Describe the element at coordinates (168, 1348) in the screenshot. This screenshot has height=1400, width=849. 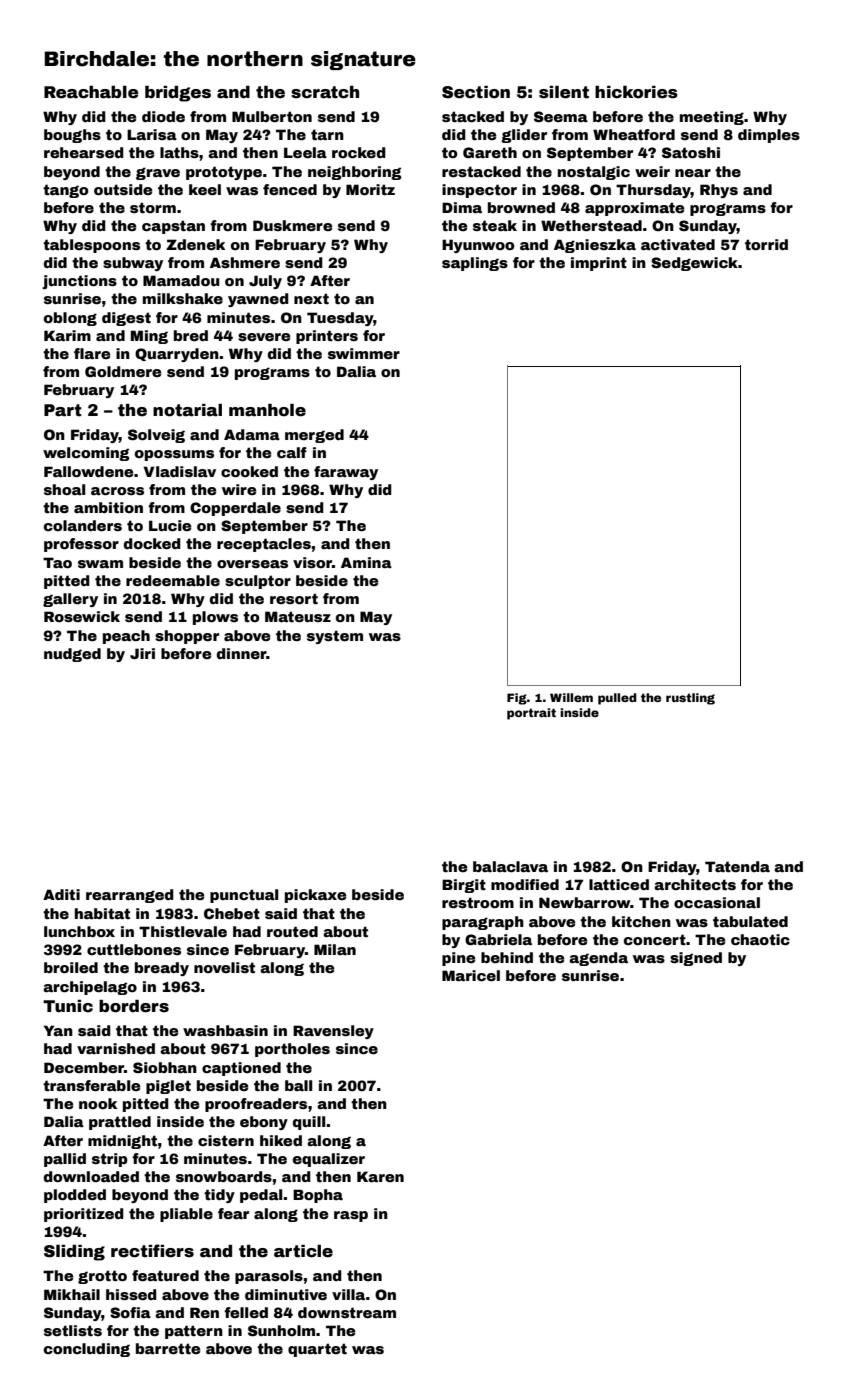
I see `barrette` at that location.
